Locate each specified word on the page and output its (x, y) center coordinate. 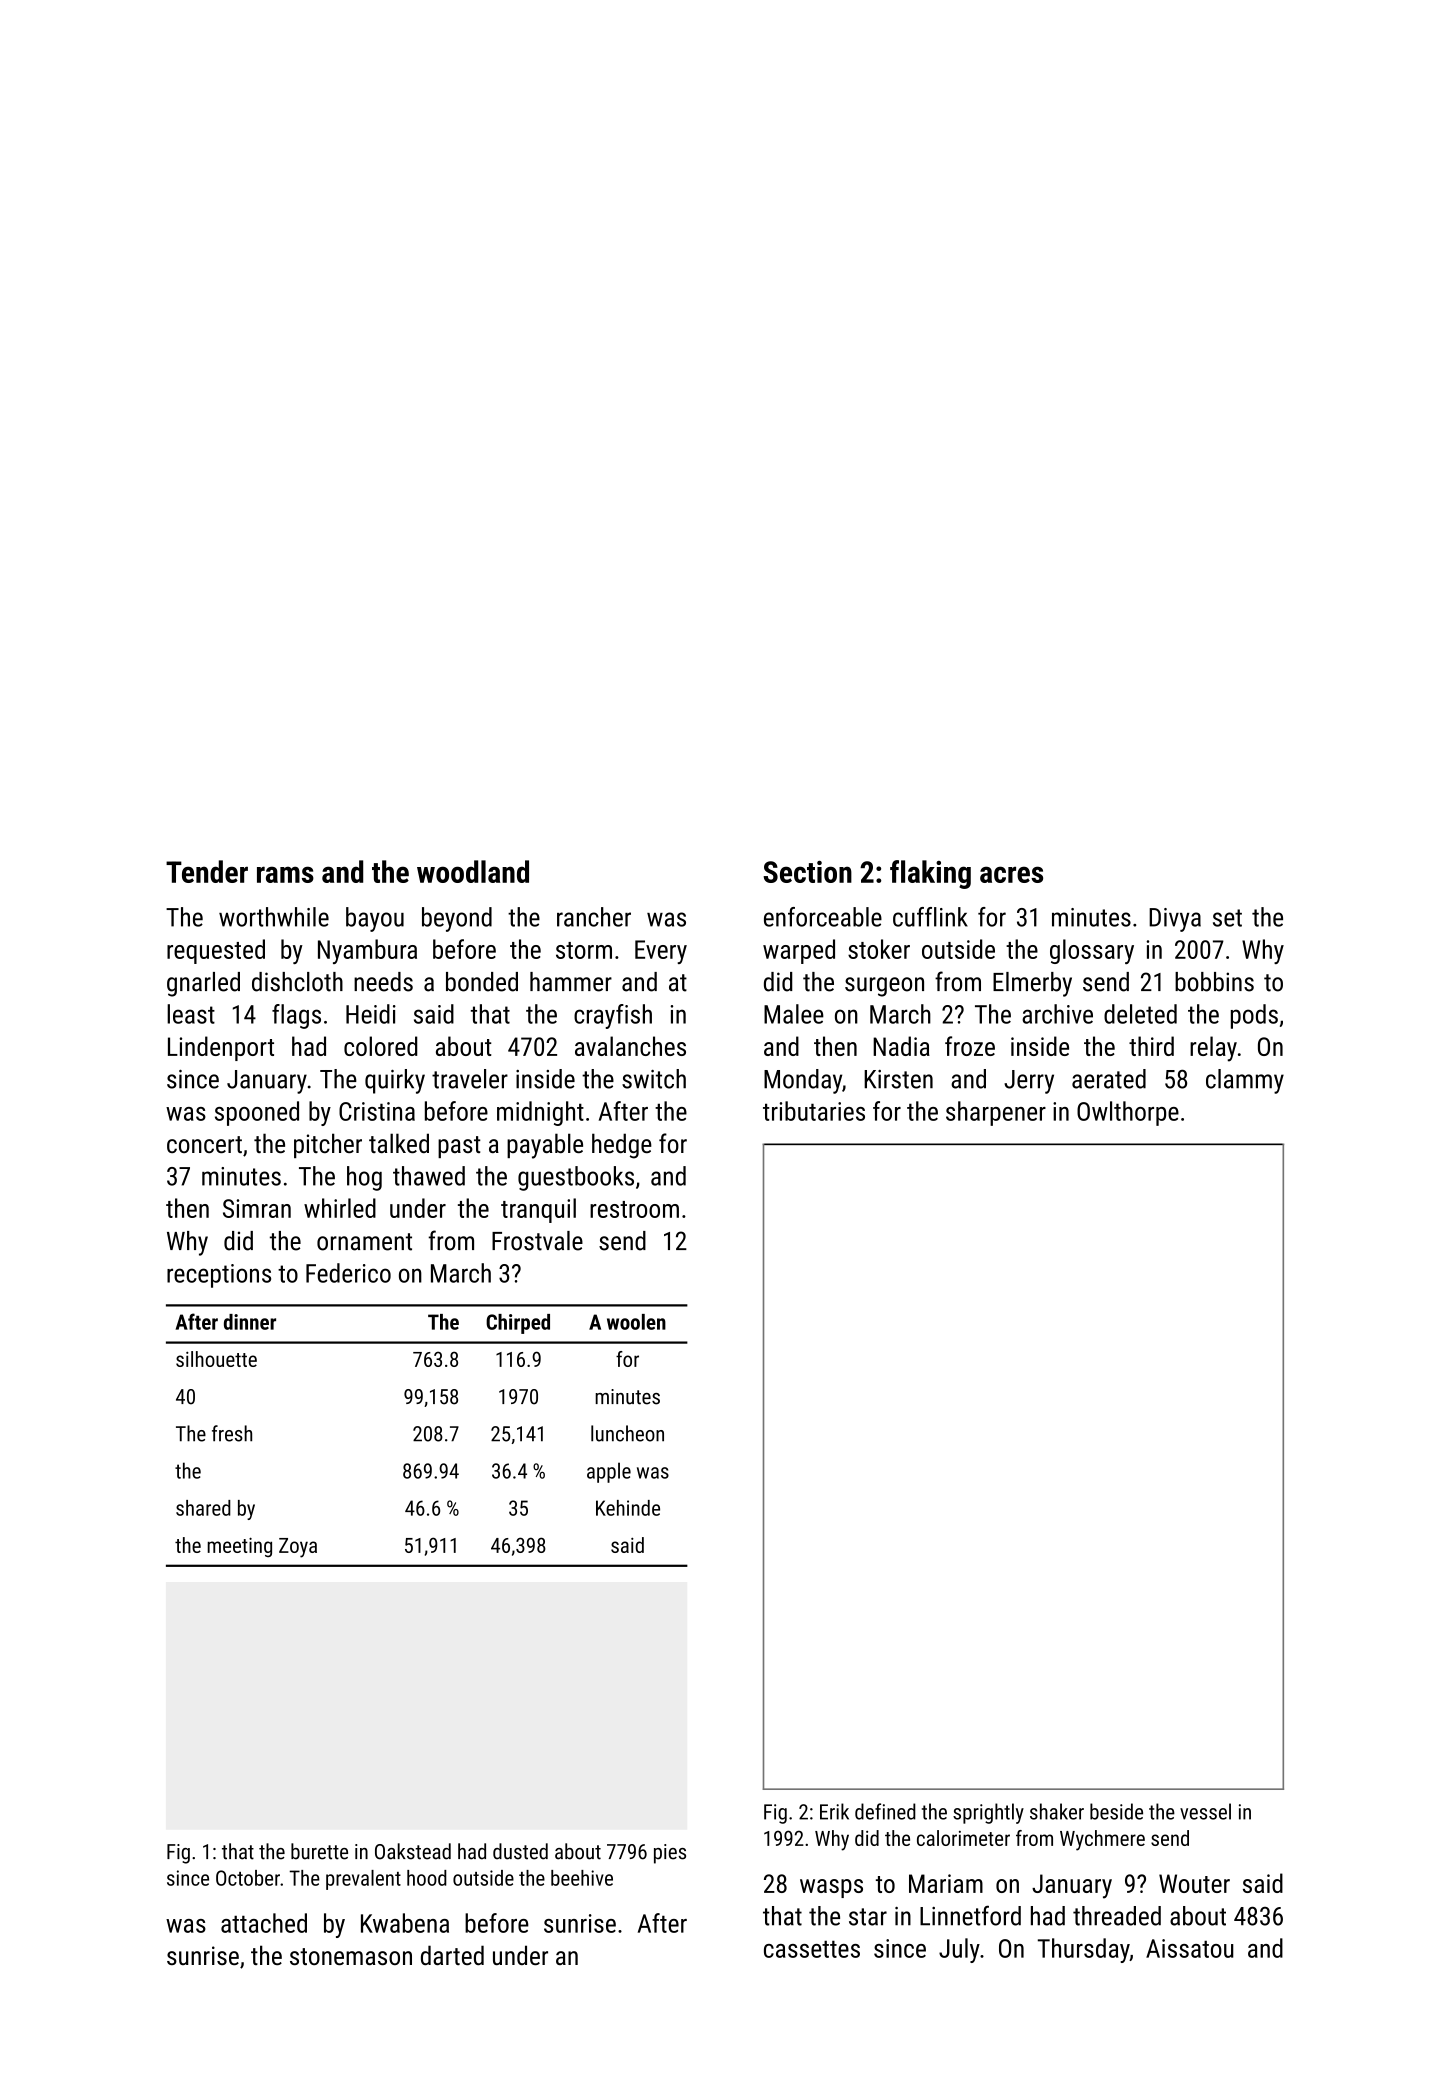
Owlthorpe (1128, 1113)
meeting (239, 1547)
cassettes (812, 1949)
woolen (636, 1322)
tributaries (814, 1111)
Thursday (1084, 1950)
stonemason (351, 1956)
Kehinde (628, 1508)
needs (383, 982)
